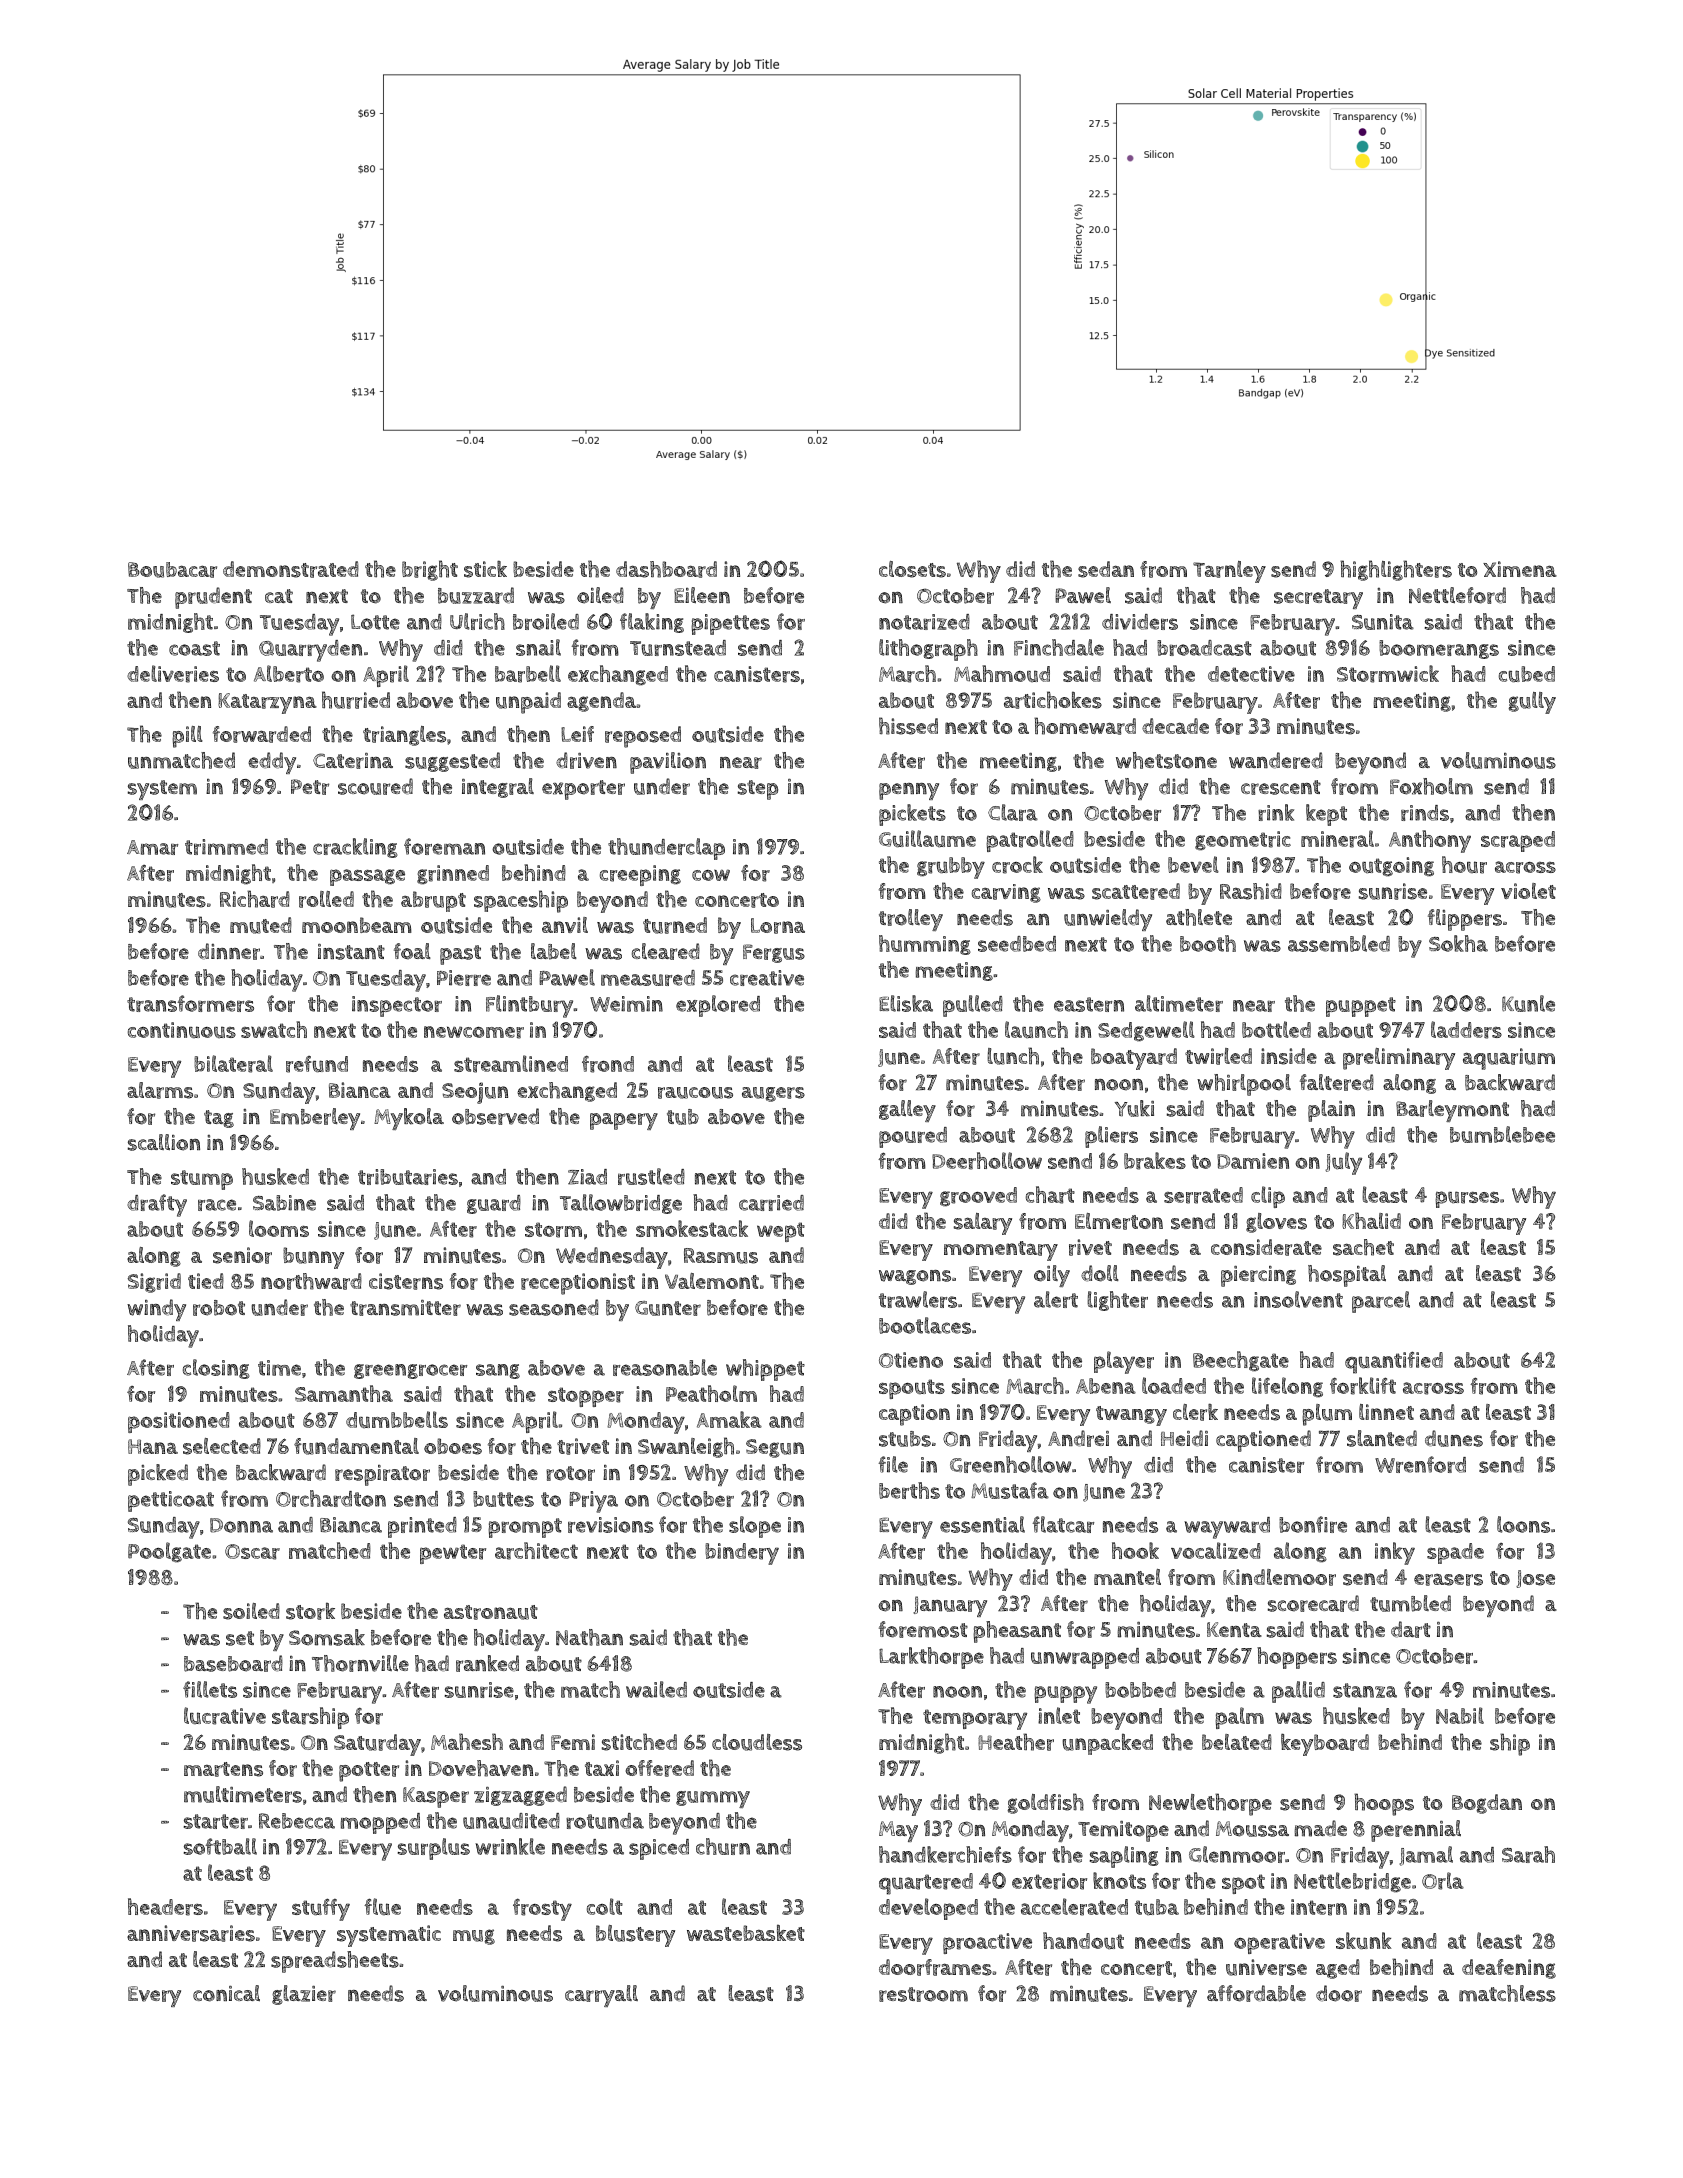 This screenshot has height=2178, width=1683. Describe the element at coordinates (945, 1854) in the screenshot. I see `handkerchiefs` at that location.
